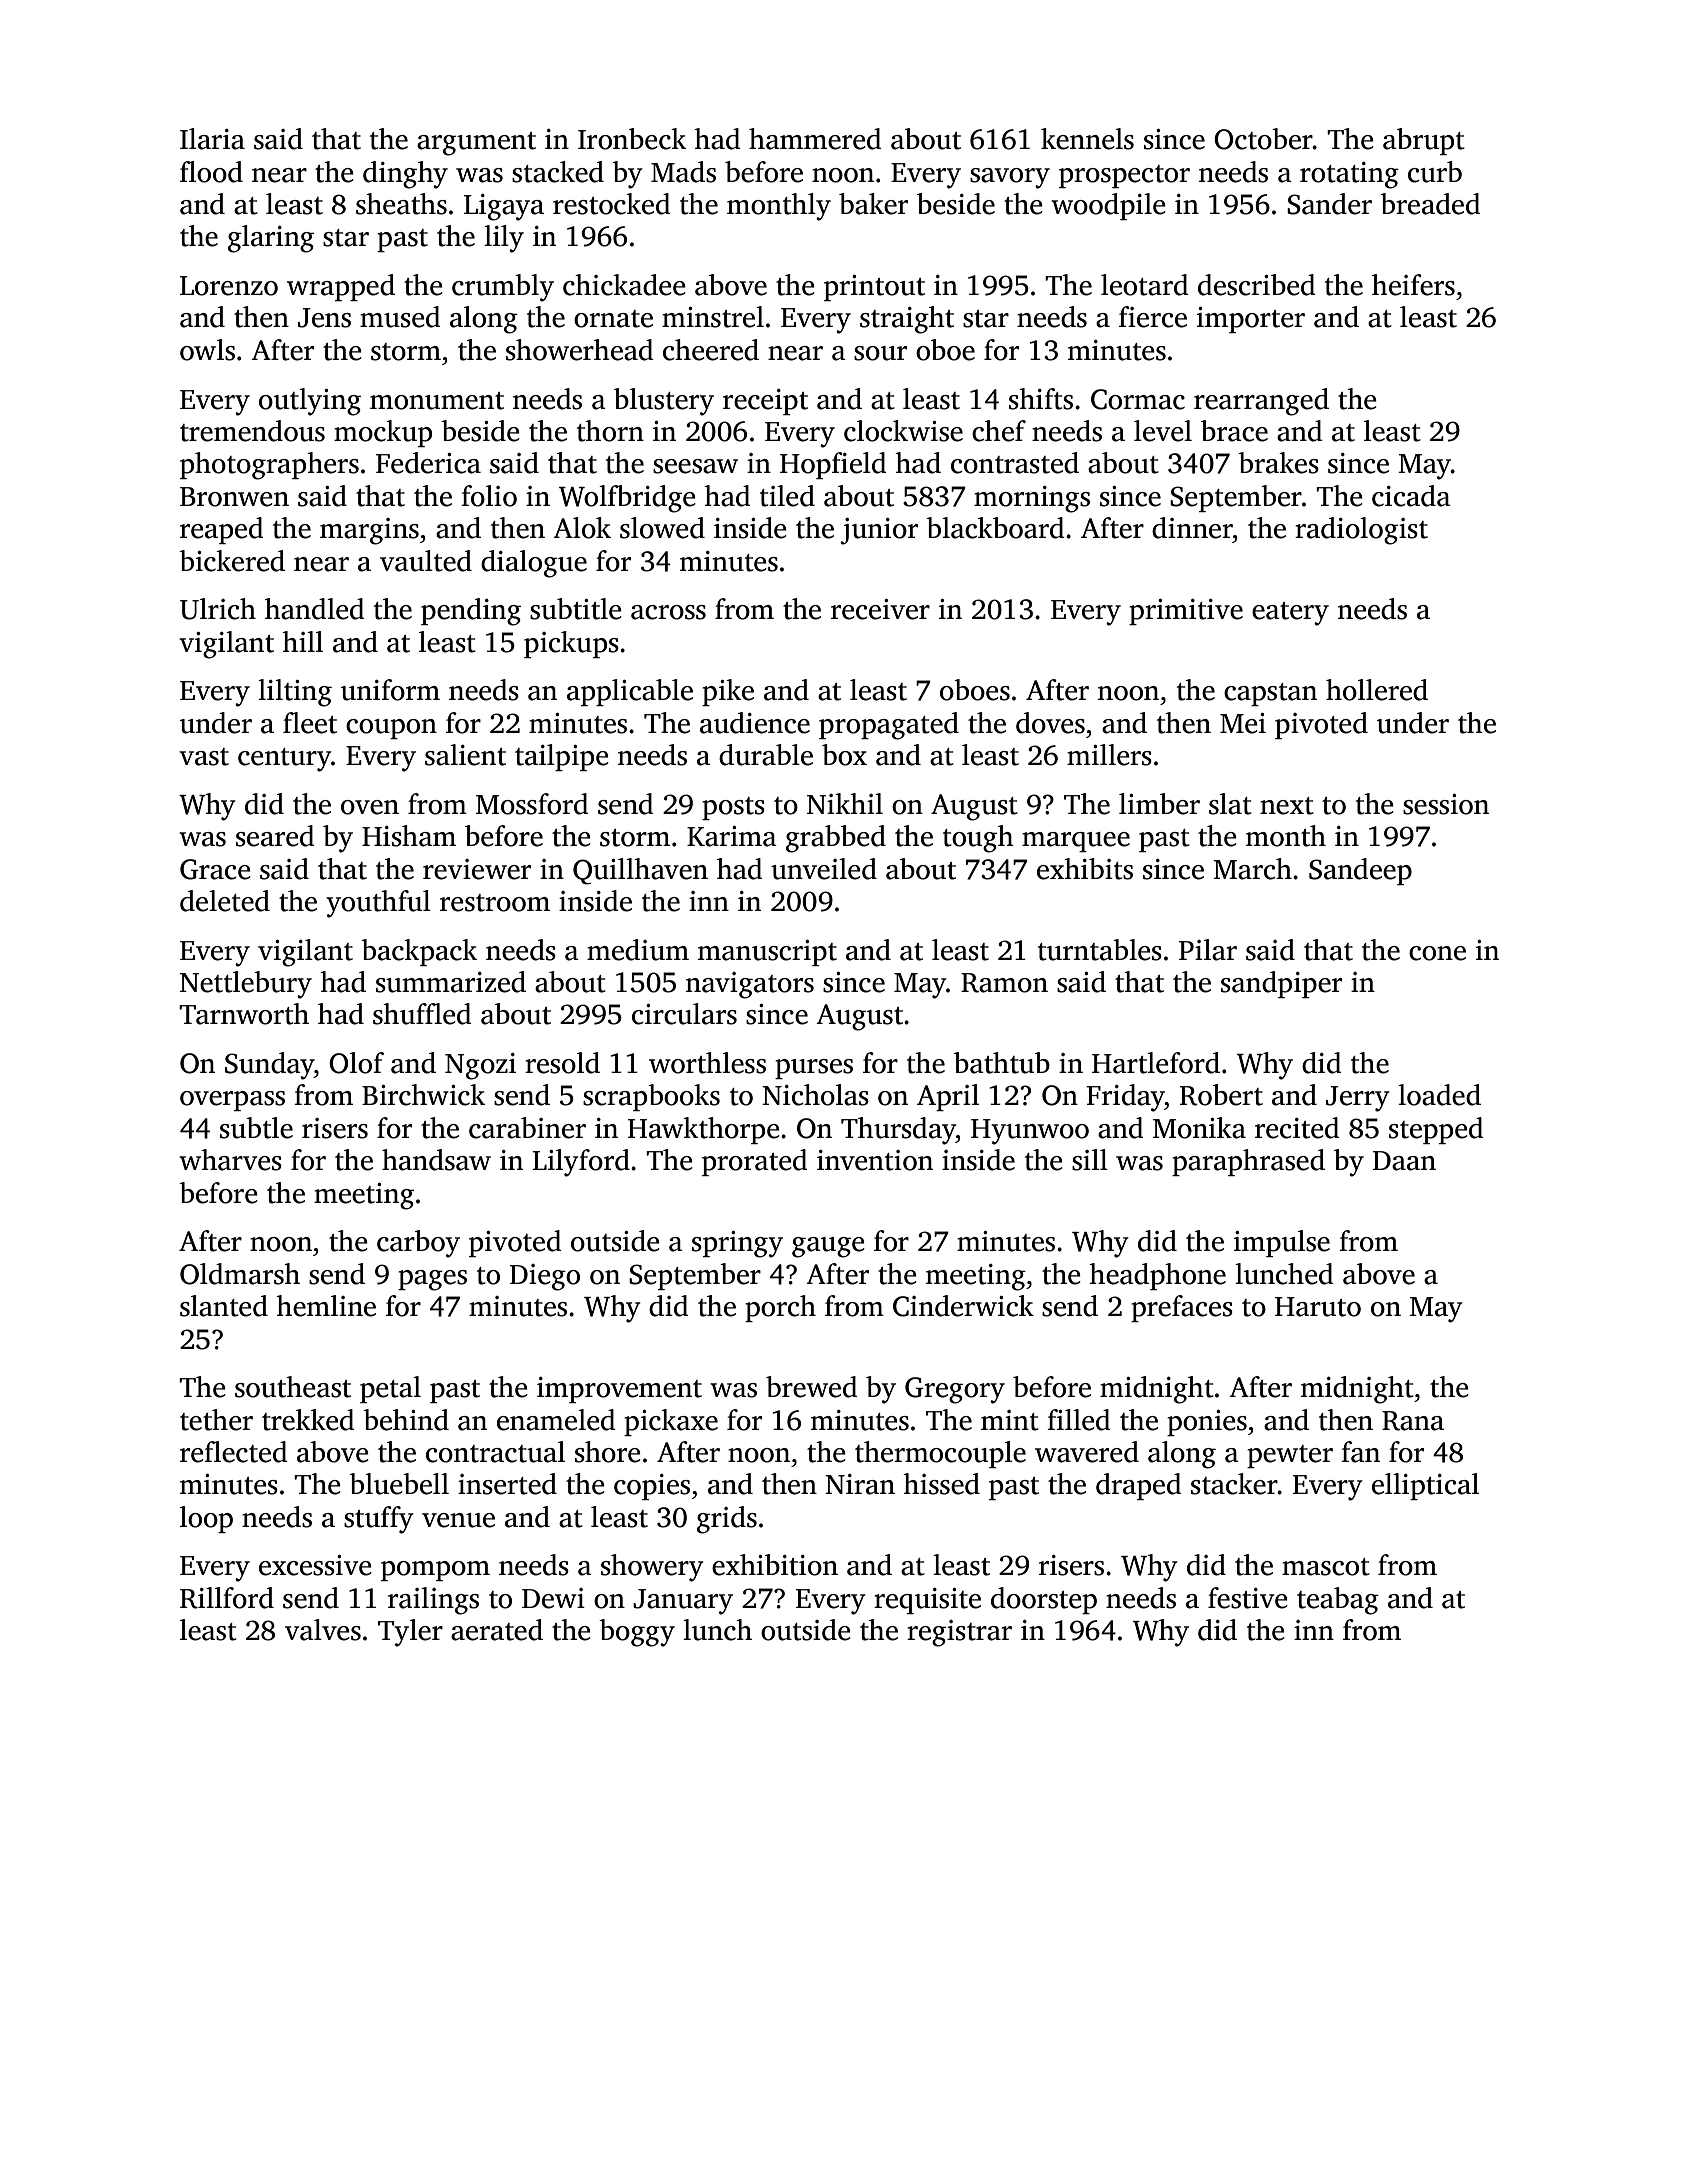  I want to click on porch, so click(780, 1308).
